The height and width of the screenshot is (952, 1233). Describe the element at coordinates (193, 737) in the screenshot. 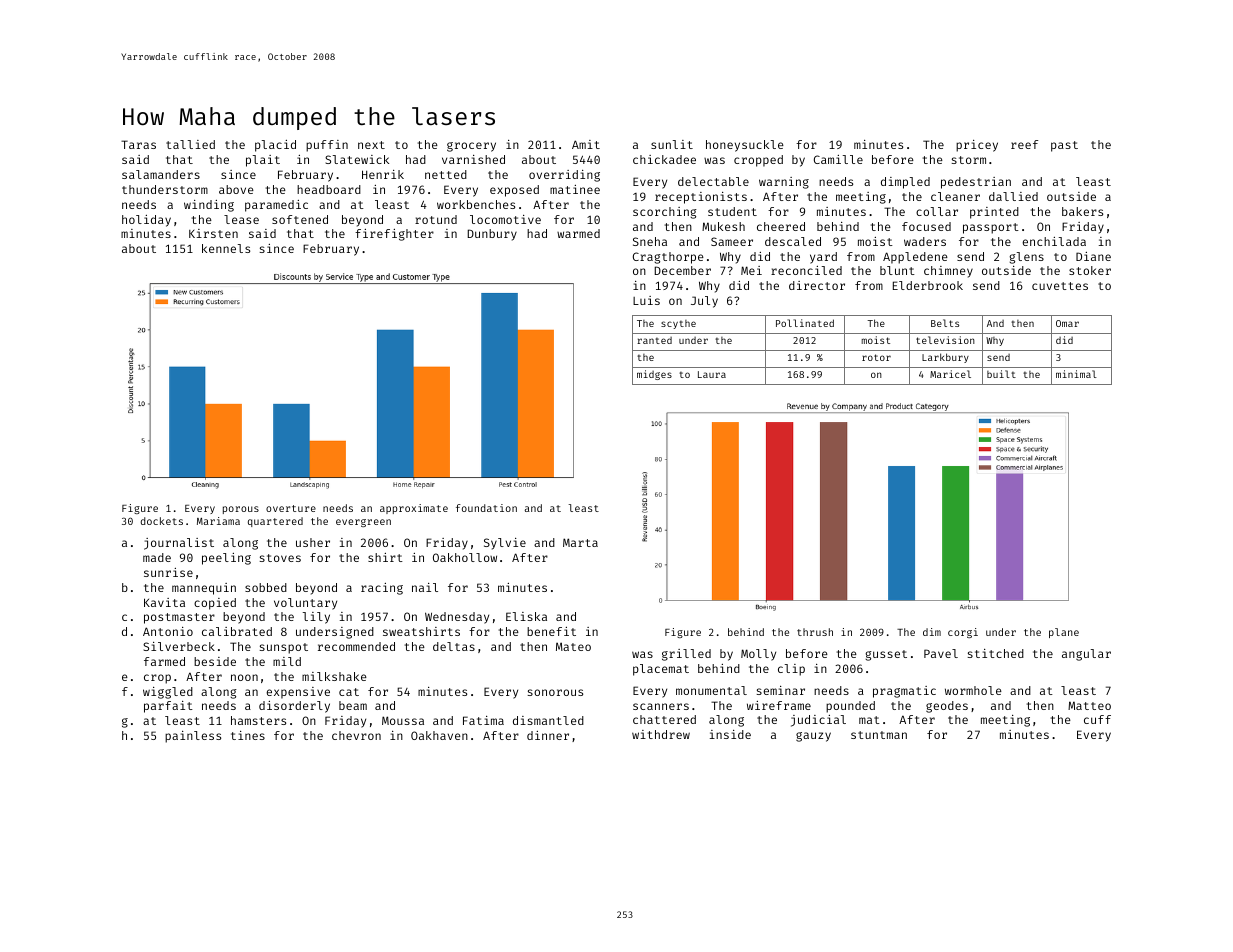

I see `painless` at that location.
